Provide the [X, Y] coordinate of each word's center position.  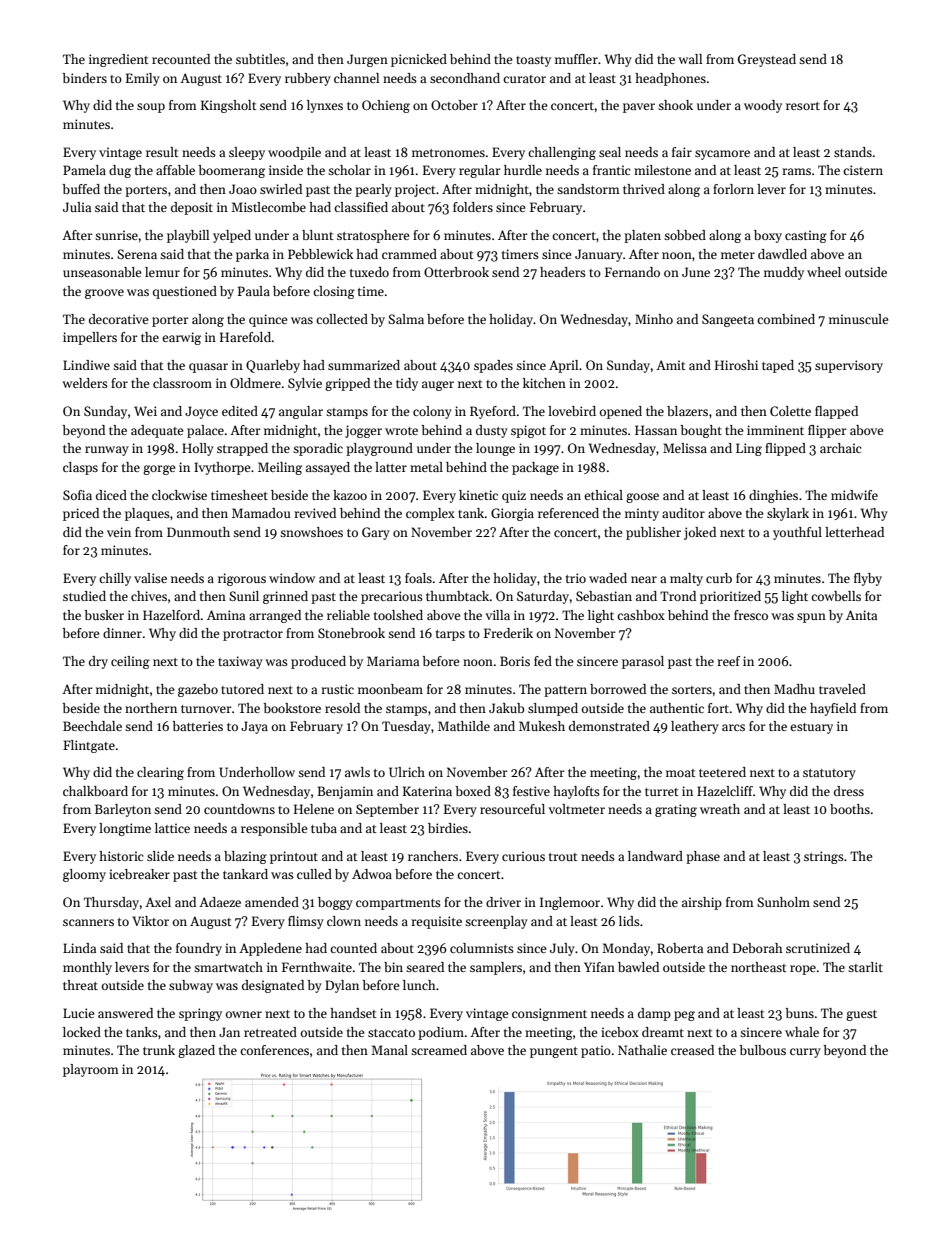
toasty [533, 61]
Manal [389, 1050]
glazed [196, 1051]
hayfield [833, 709]
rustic [337, 689]
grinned [285, 597]
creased [692, 1050]
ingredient [119, 60]
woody [763, 106]
